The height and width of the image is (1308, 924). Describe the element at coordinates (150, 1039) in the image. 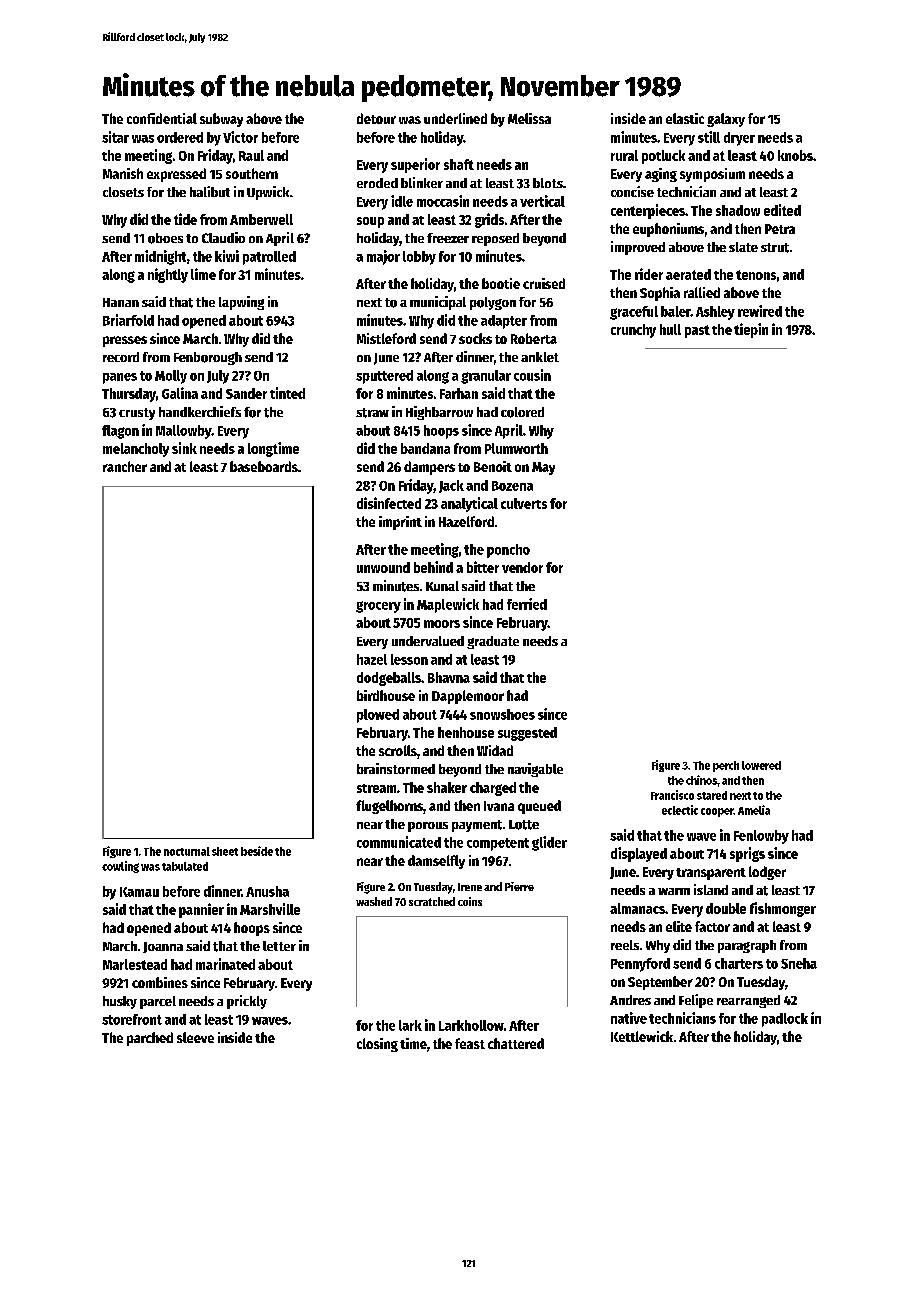

I see `parched` at that location.
